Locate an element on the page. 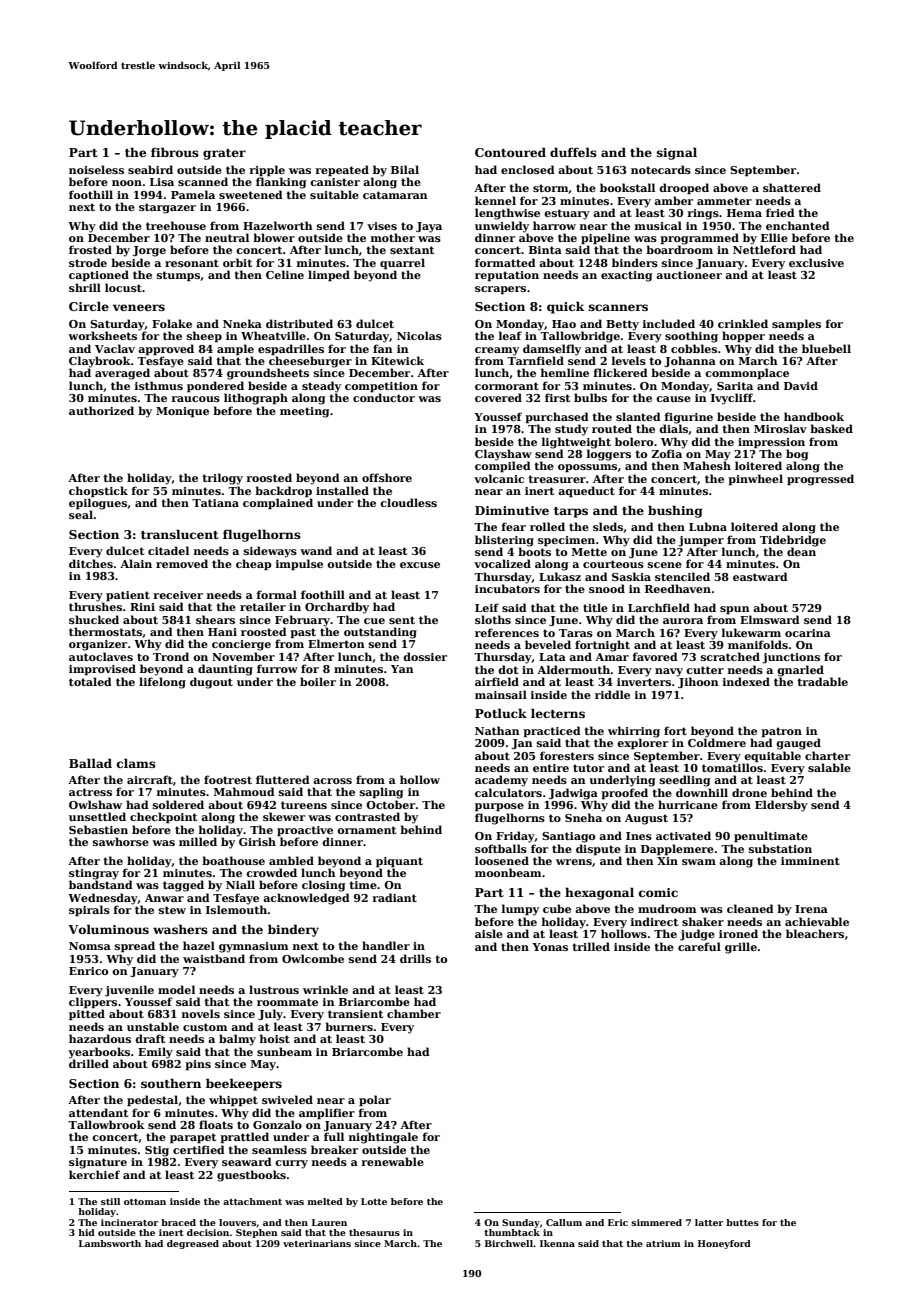 The image size is (924, 1308). cheap is located at coordinates (253, 564).
